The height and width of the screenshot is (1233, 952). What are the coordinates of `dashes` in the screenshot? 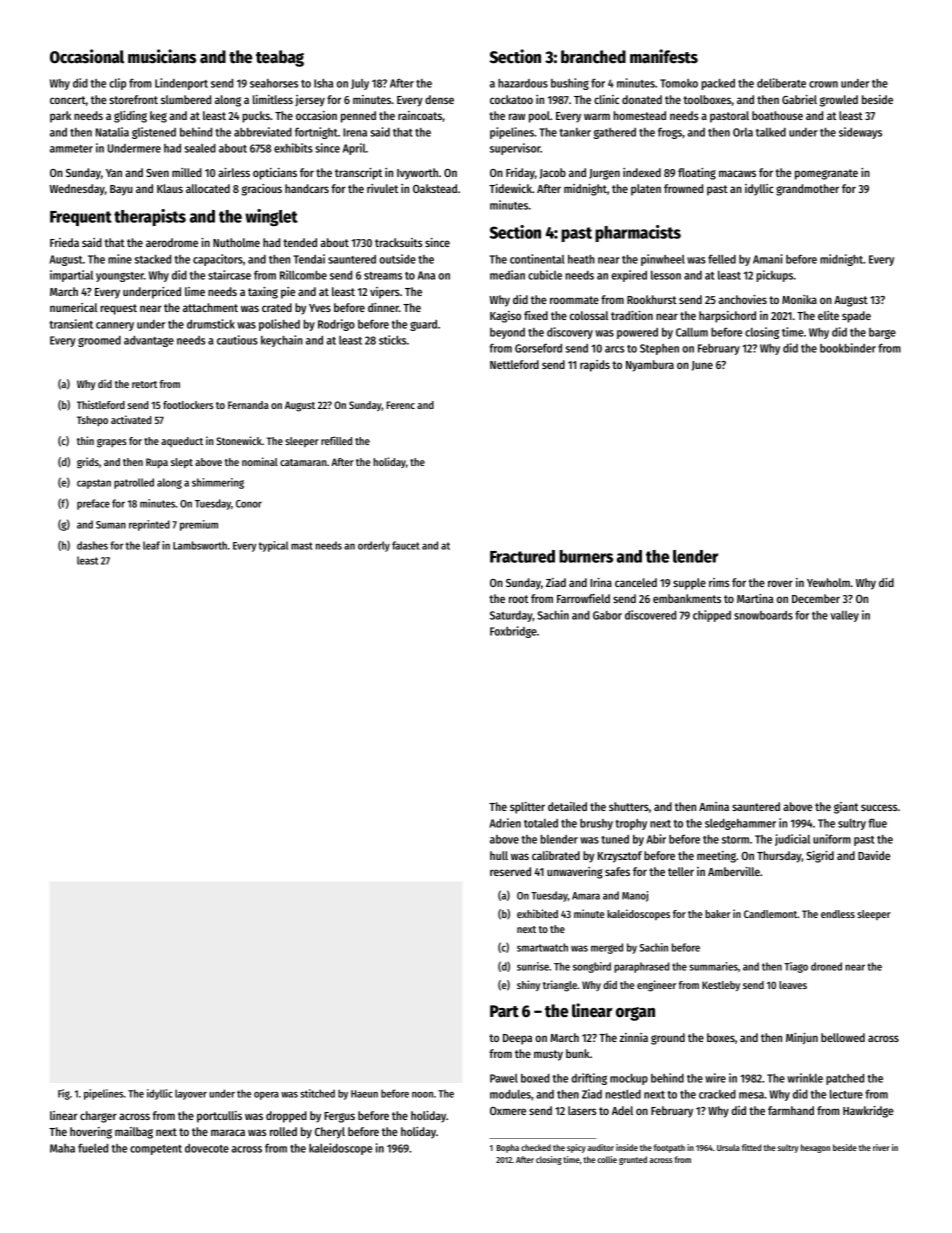 It's located at (92, 545).
